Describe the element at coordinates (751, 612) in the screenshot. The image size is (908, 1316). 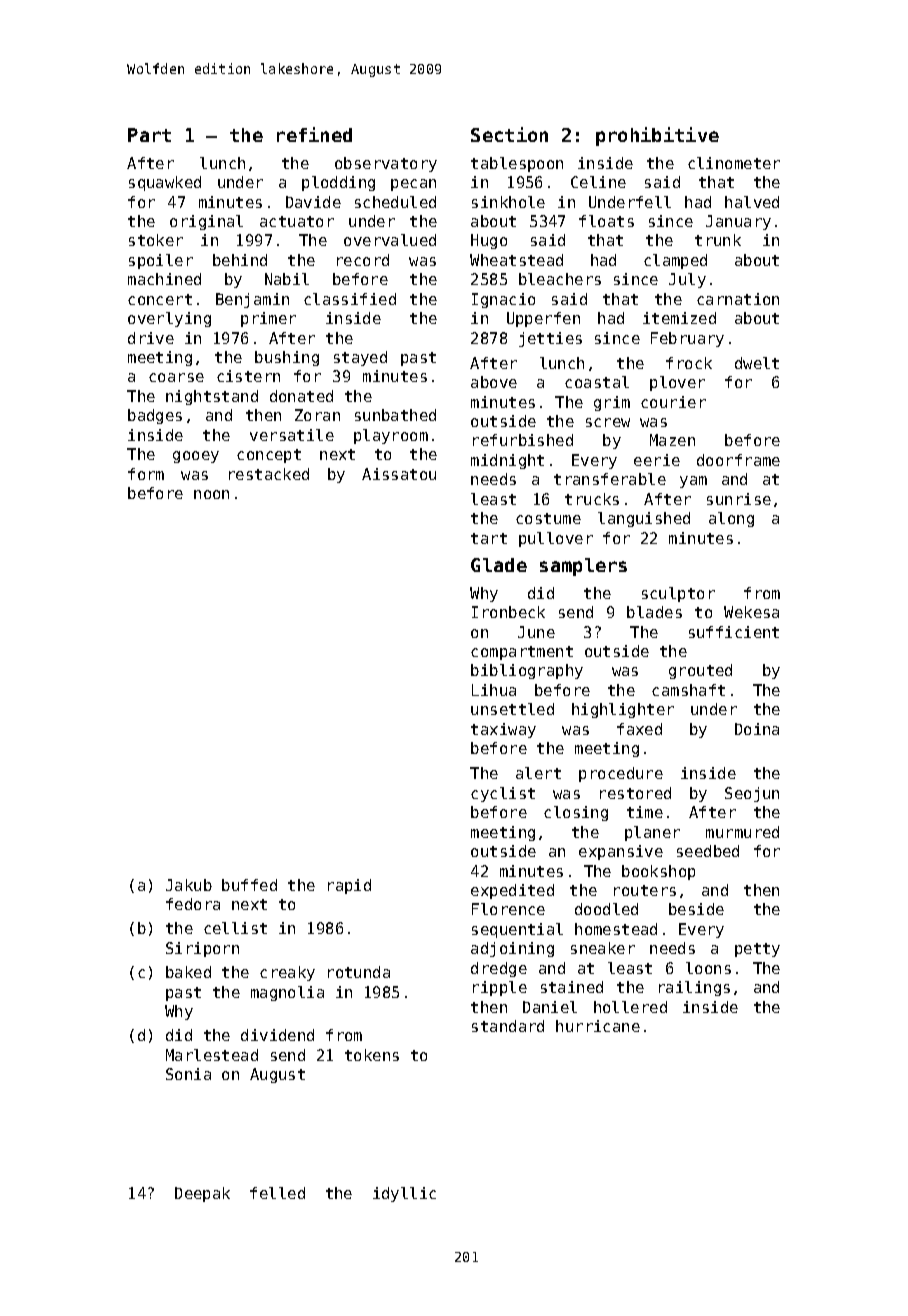
I see `Wekesa` at that location.
